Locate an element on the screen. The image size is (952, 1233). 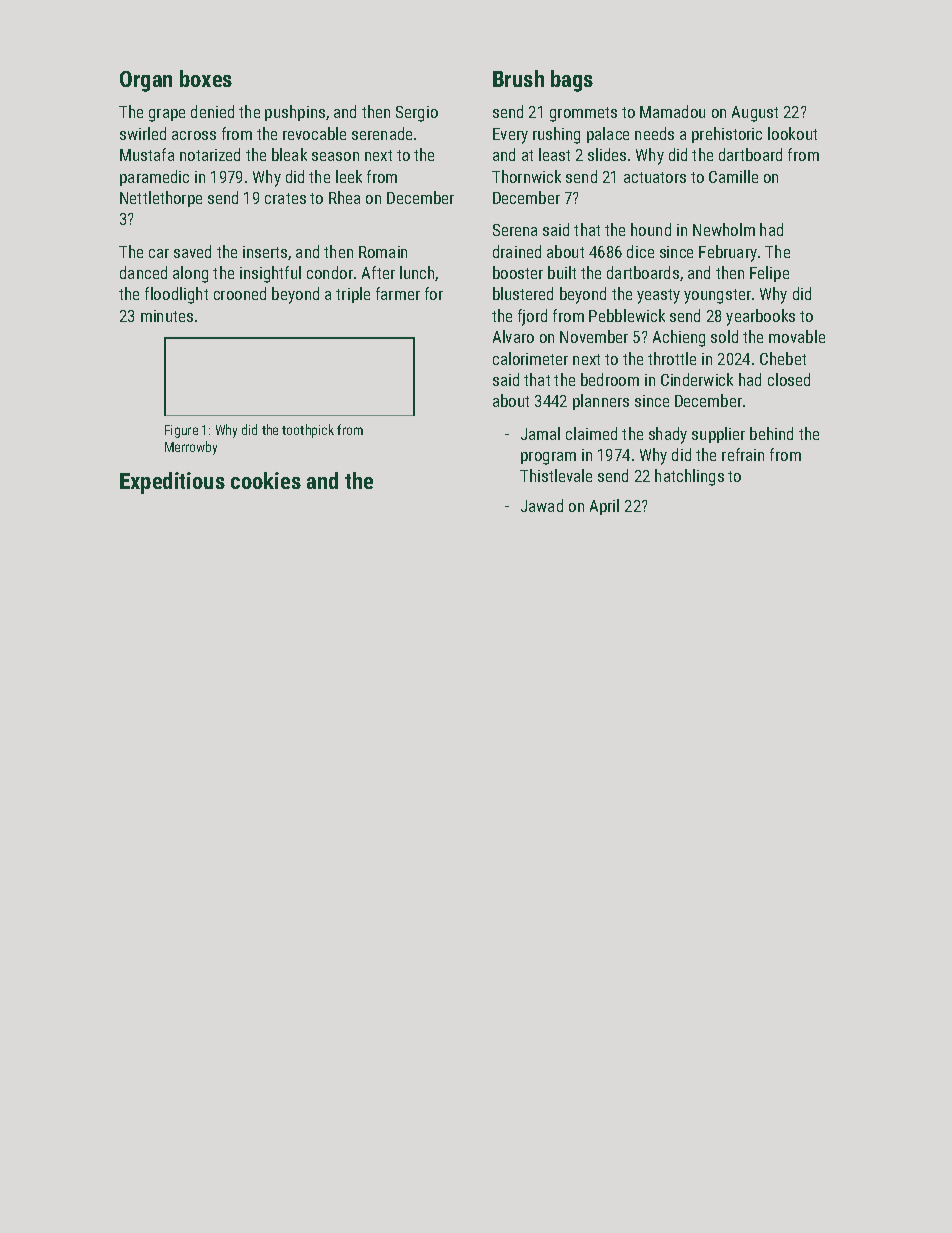
inserts is located at coordinates (265, 252).
